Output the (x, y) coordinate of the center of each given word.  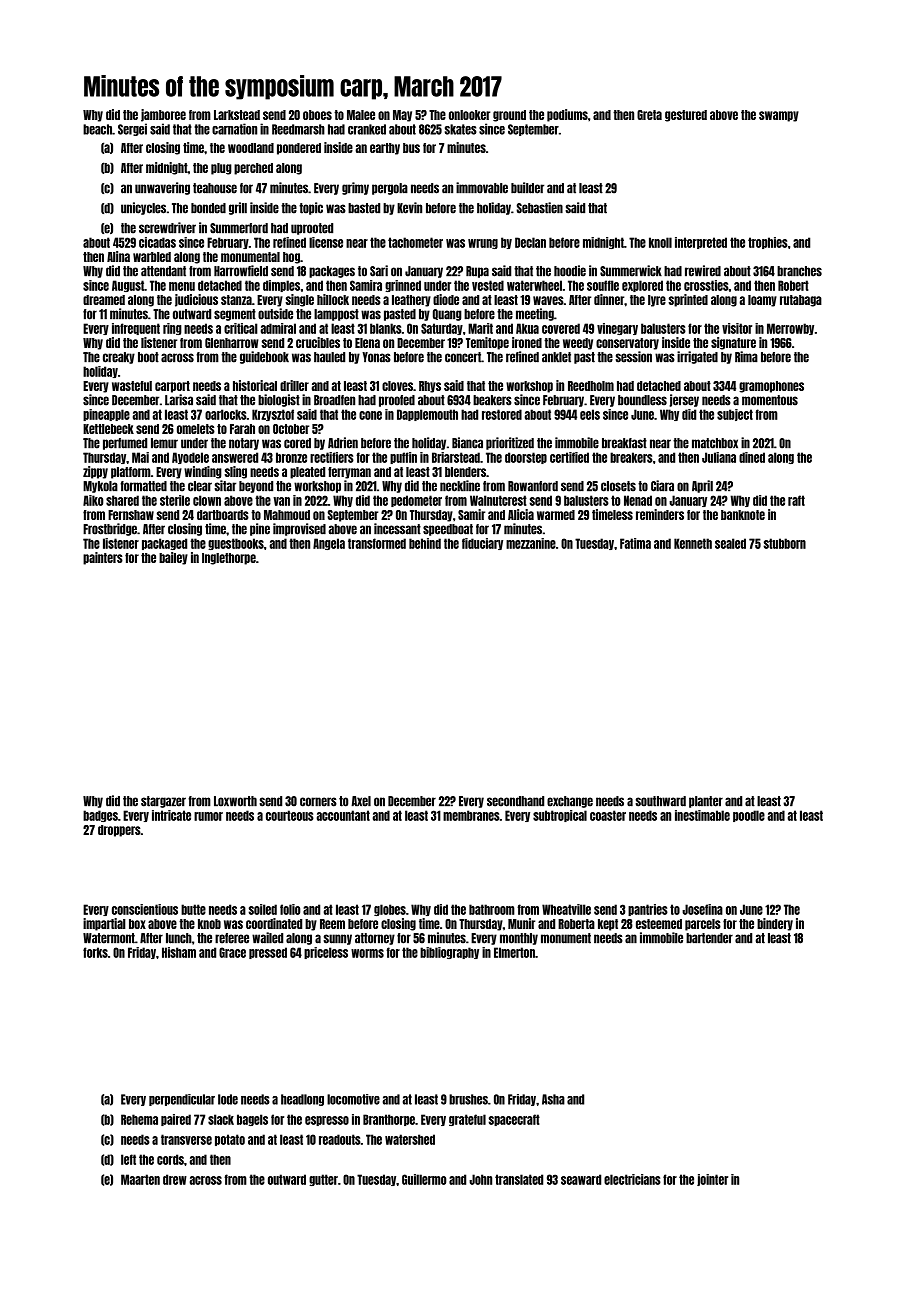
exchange (570, 802)
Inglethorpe (229, 559)
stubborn (785, 543)
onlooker (469, 115)
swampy (779, 116)
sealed (730, 543)
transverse (186, 1139)
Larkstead (237, 115)
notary (244, 444)
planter (706, 802)
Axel (361, 801)
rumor (208, 816)
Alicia (521, 514)
